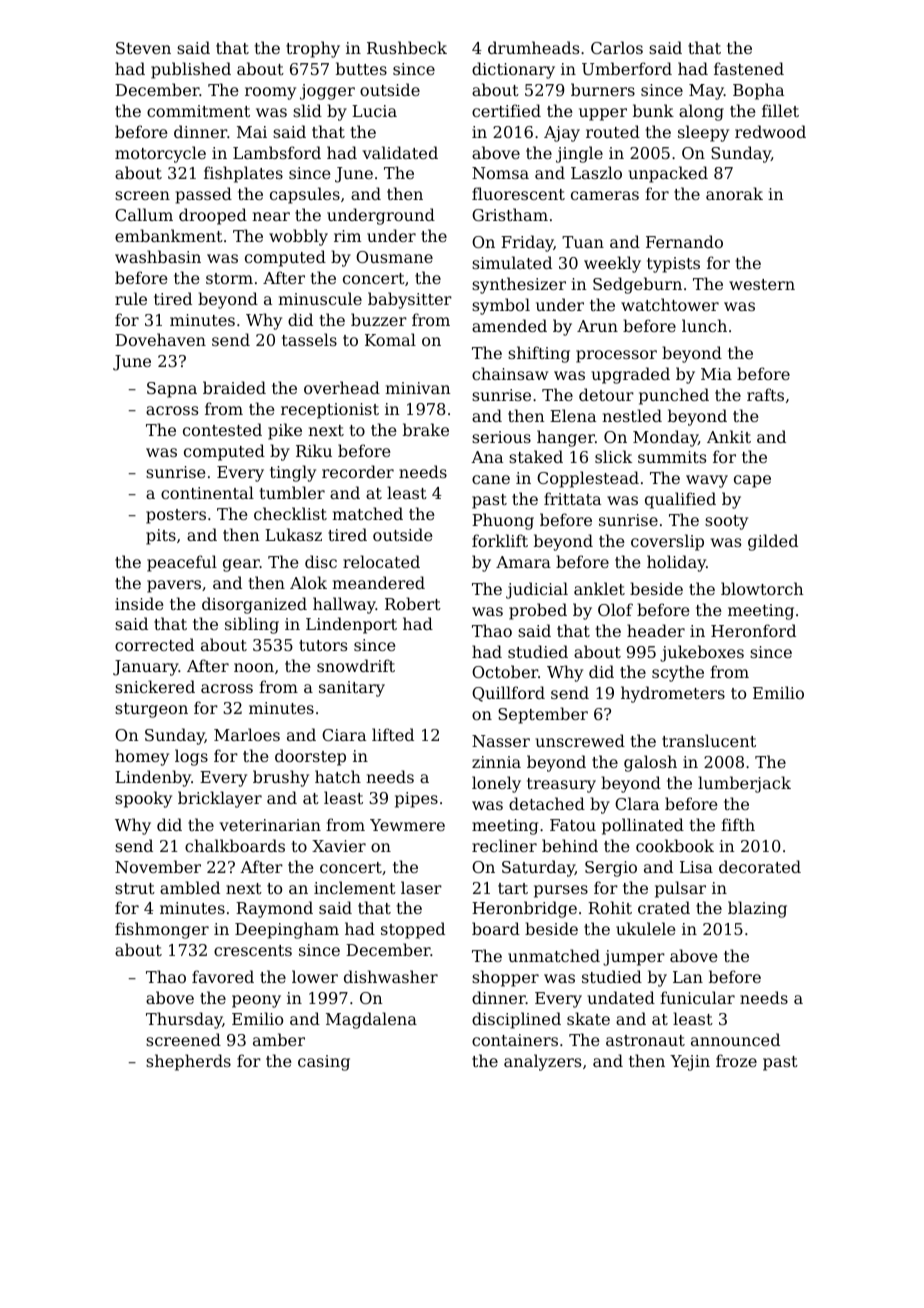  I want to click on relocated, so click(381, 561).
